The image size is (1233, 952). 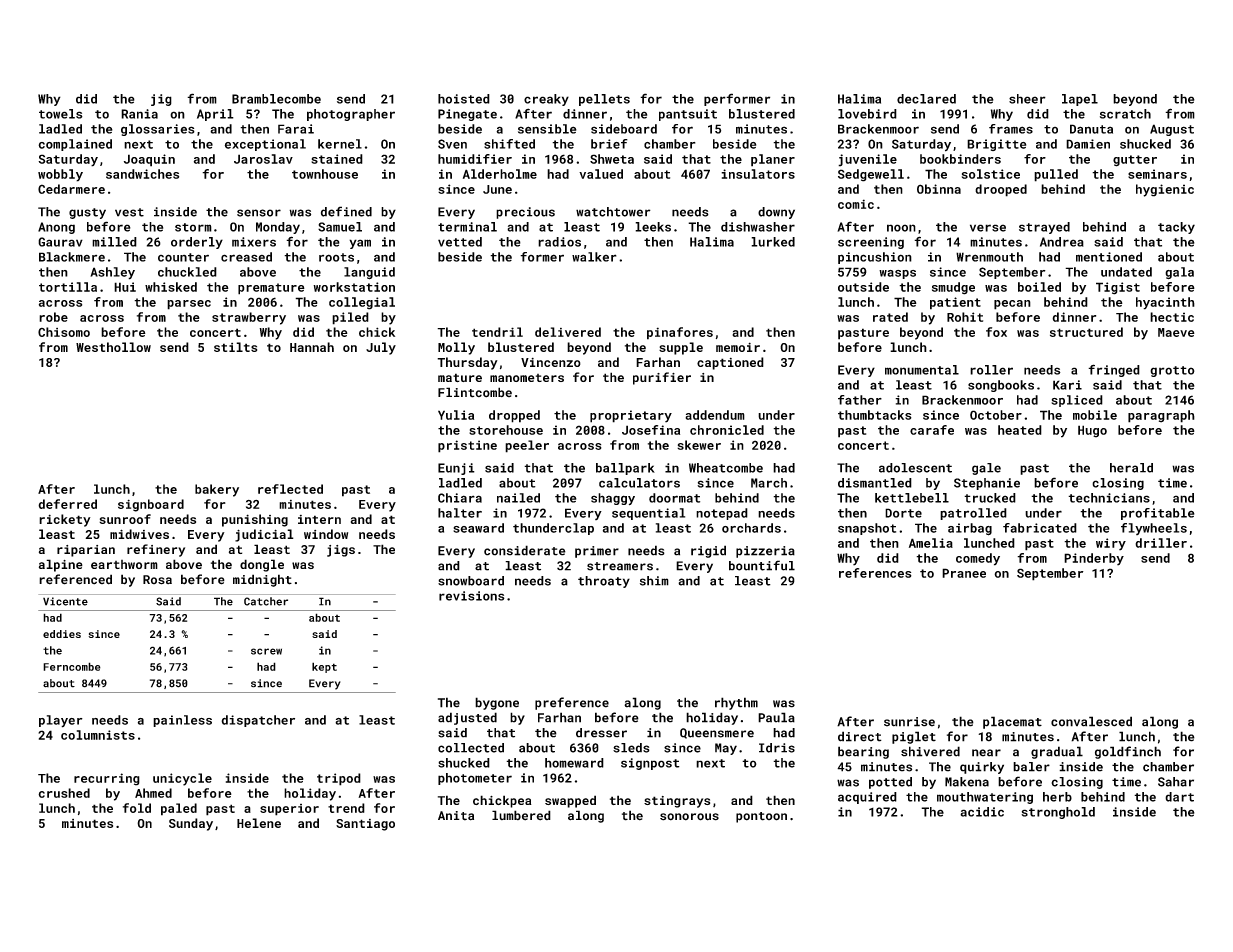 I want to click on painless, so click(x=182, y=721).
